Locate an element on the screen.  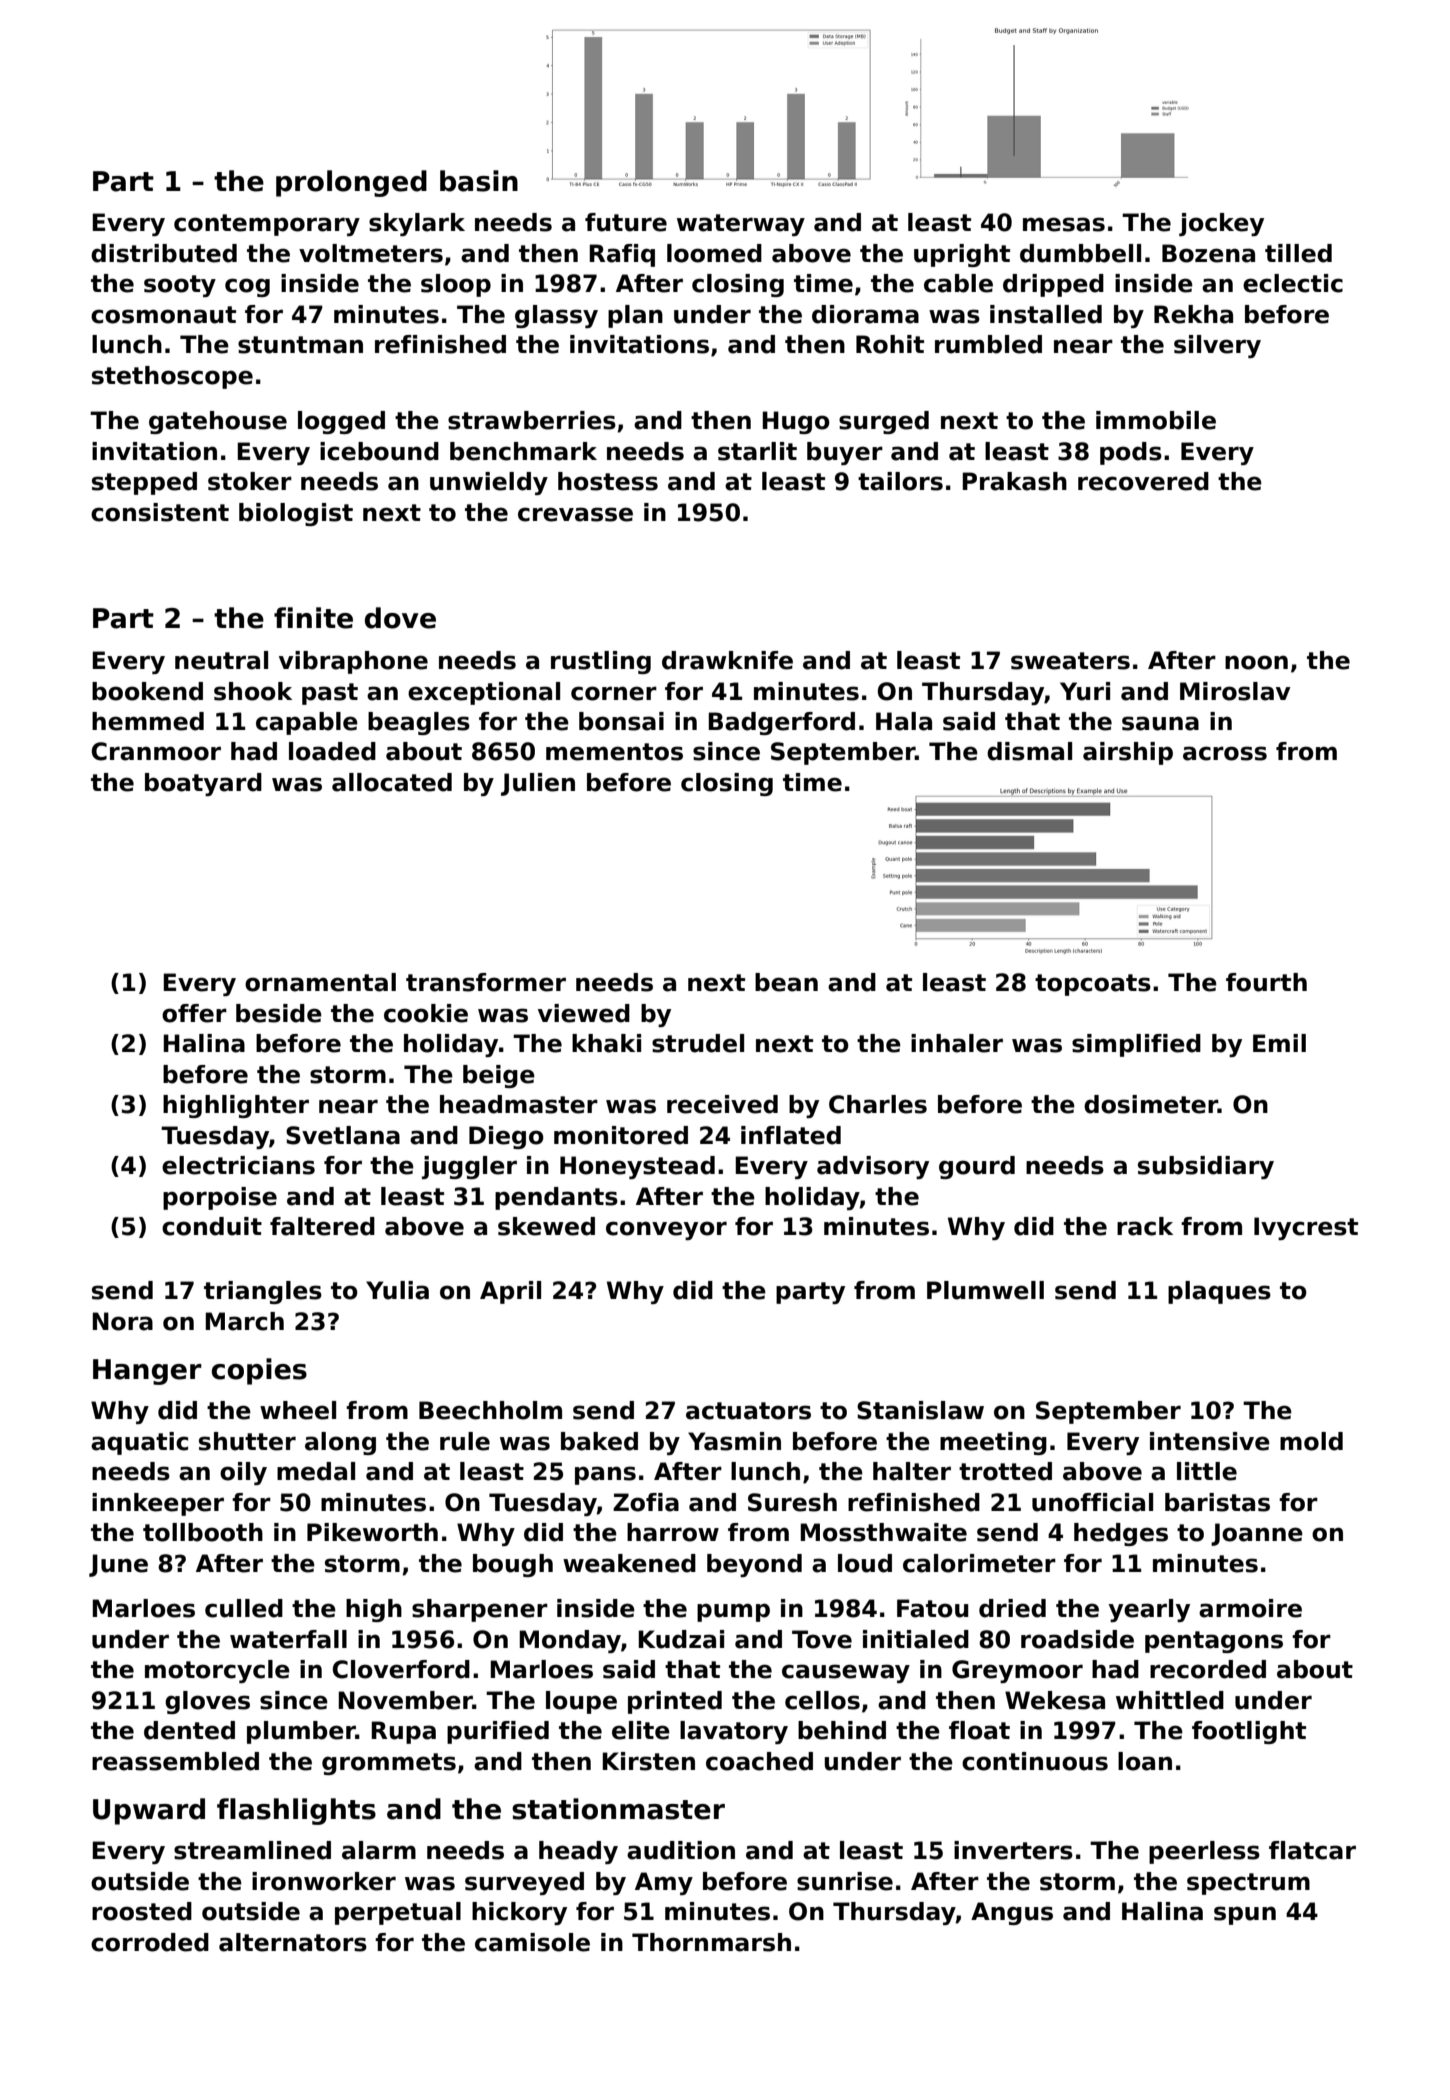
grommets is located at coordinates (389, 1764).
